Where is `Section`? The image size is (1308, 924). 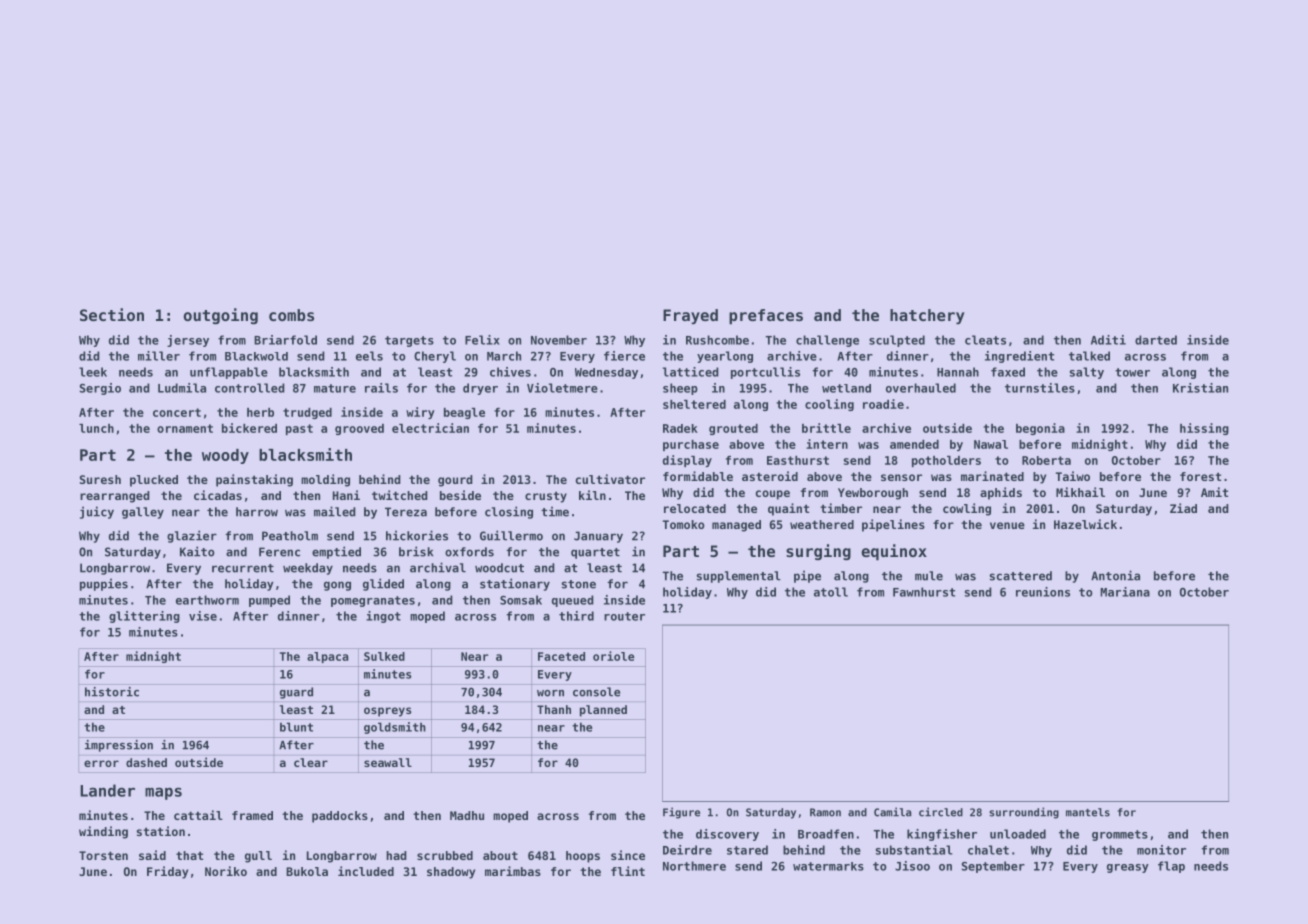 Section is located at coordinates (112, 314).
